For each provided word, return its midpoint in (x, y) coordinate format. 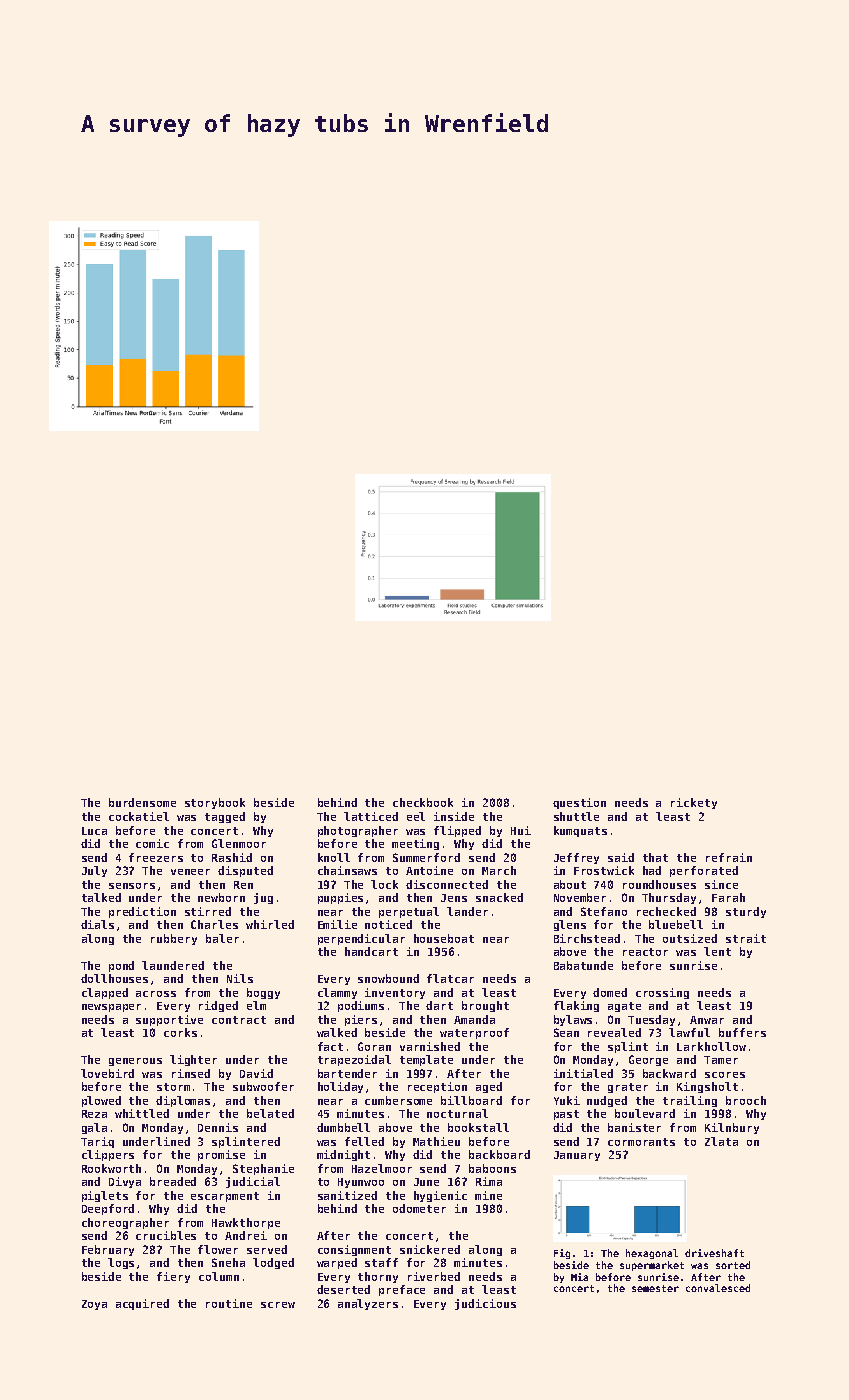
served (267, 1249)
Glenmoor (239, 843)
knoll (334, 857)
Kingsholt (707, 1087)
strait (746, 938)
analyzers (368, 1304)
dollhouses (114, 978)
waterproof (474, 1033)
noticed (388, 924)
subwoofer (263, 1086)
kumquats (580, 831)
